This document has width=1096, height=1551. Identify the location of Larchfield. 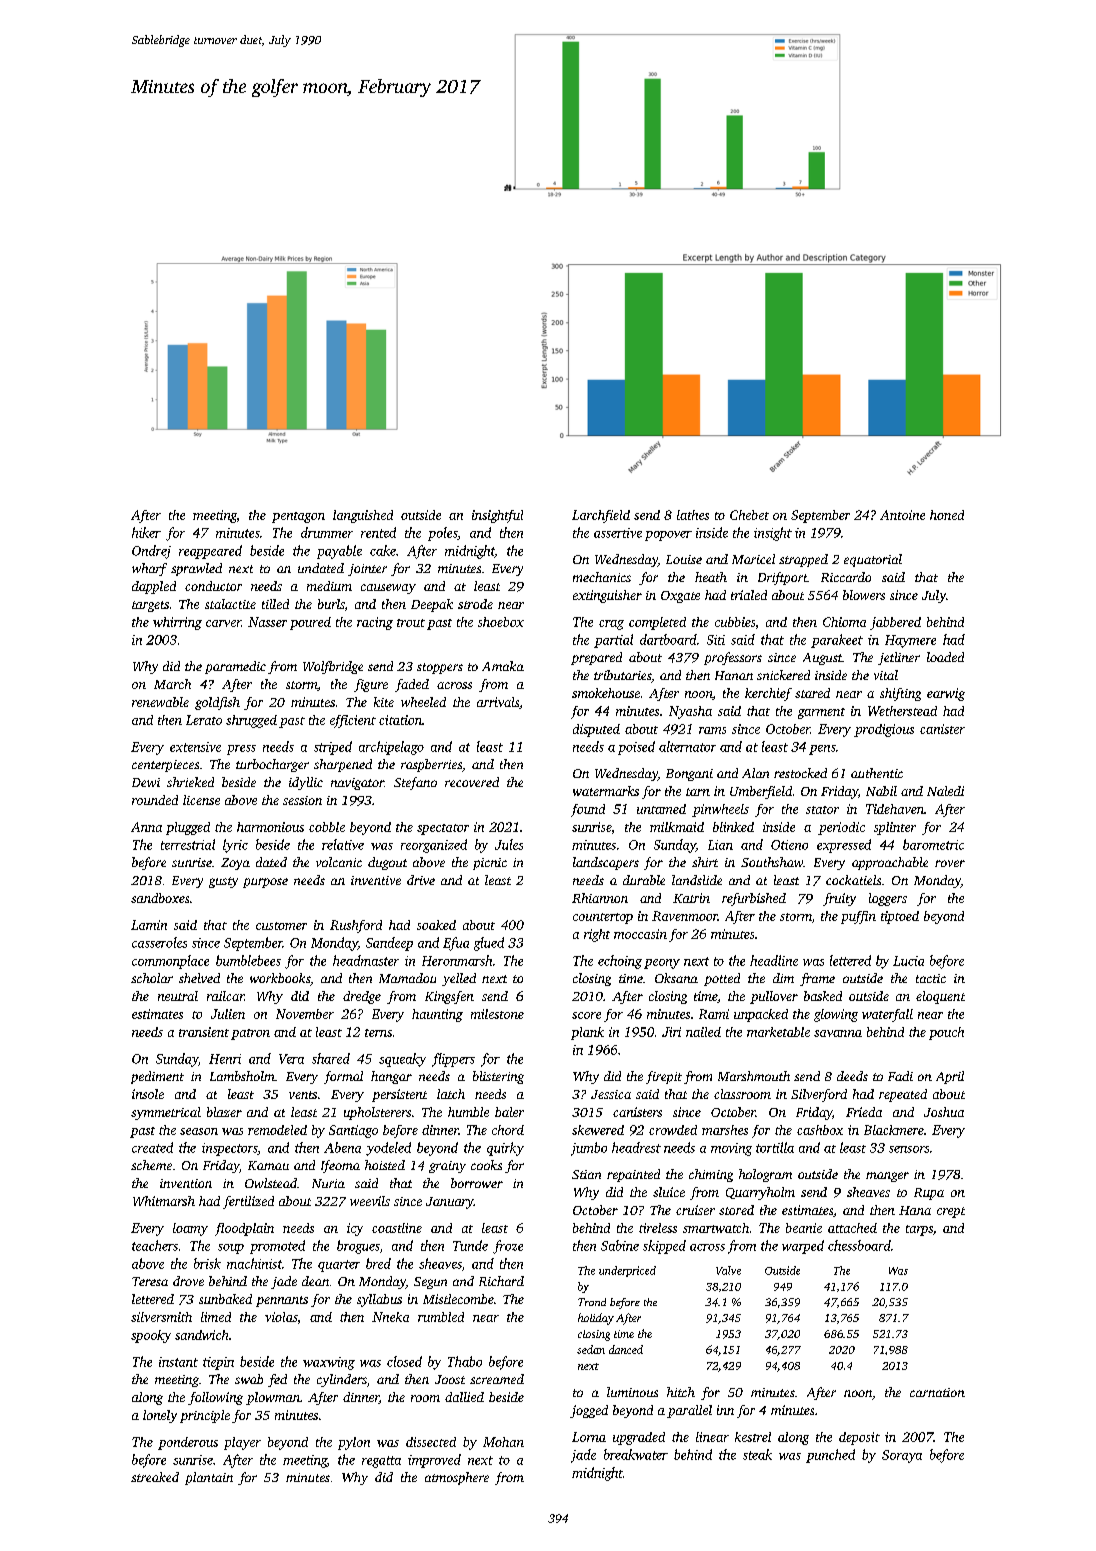
(601, 516).
